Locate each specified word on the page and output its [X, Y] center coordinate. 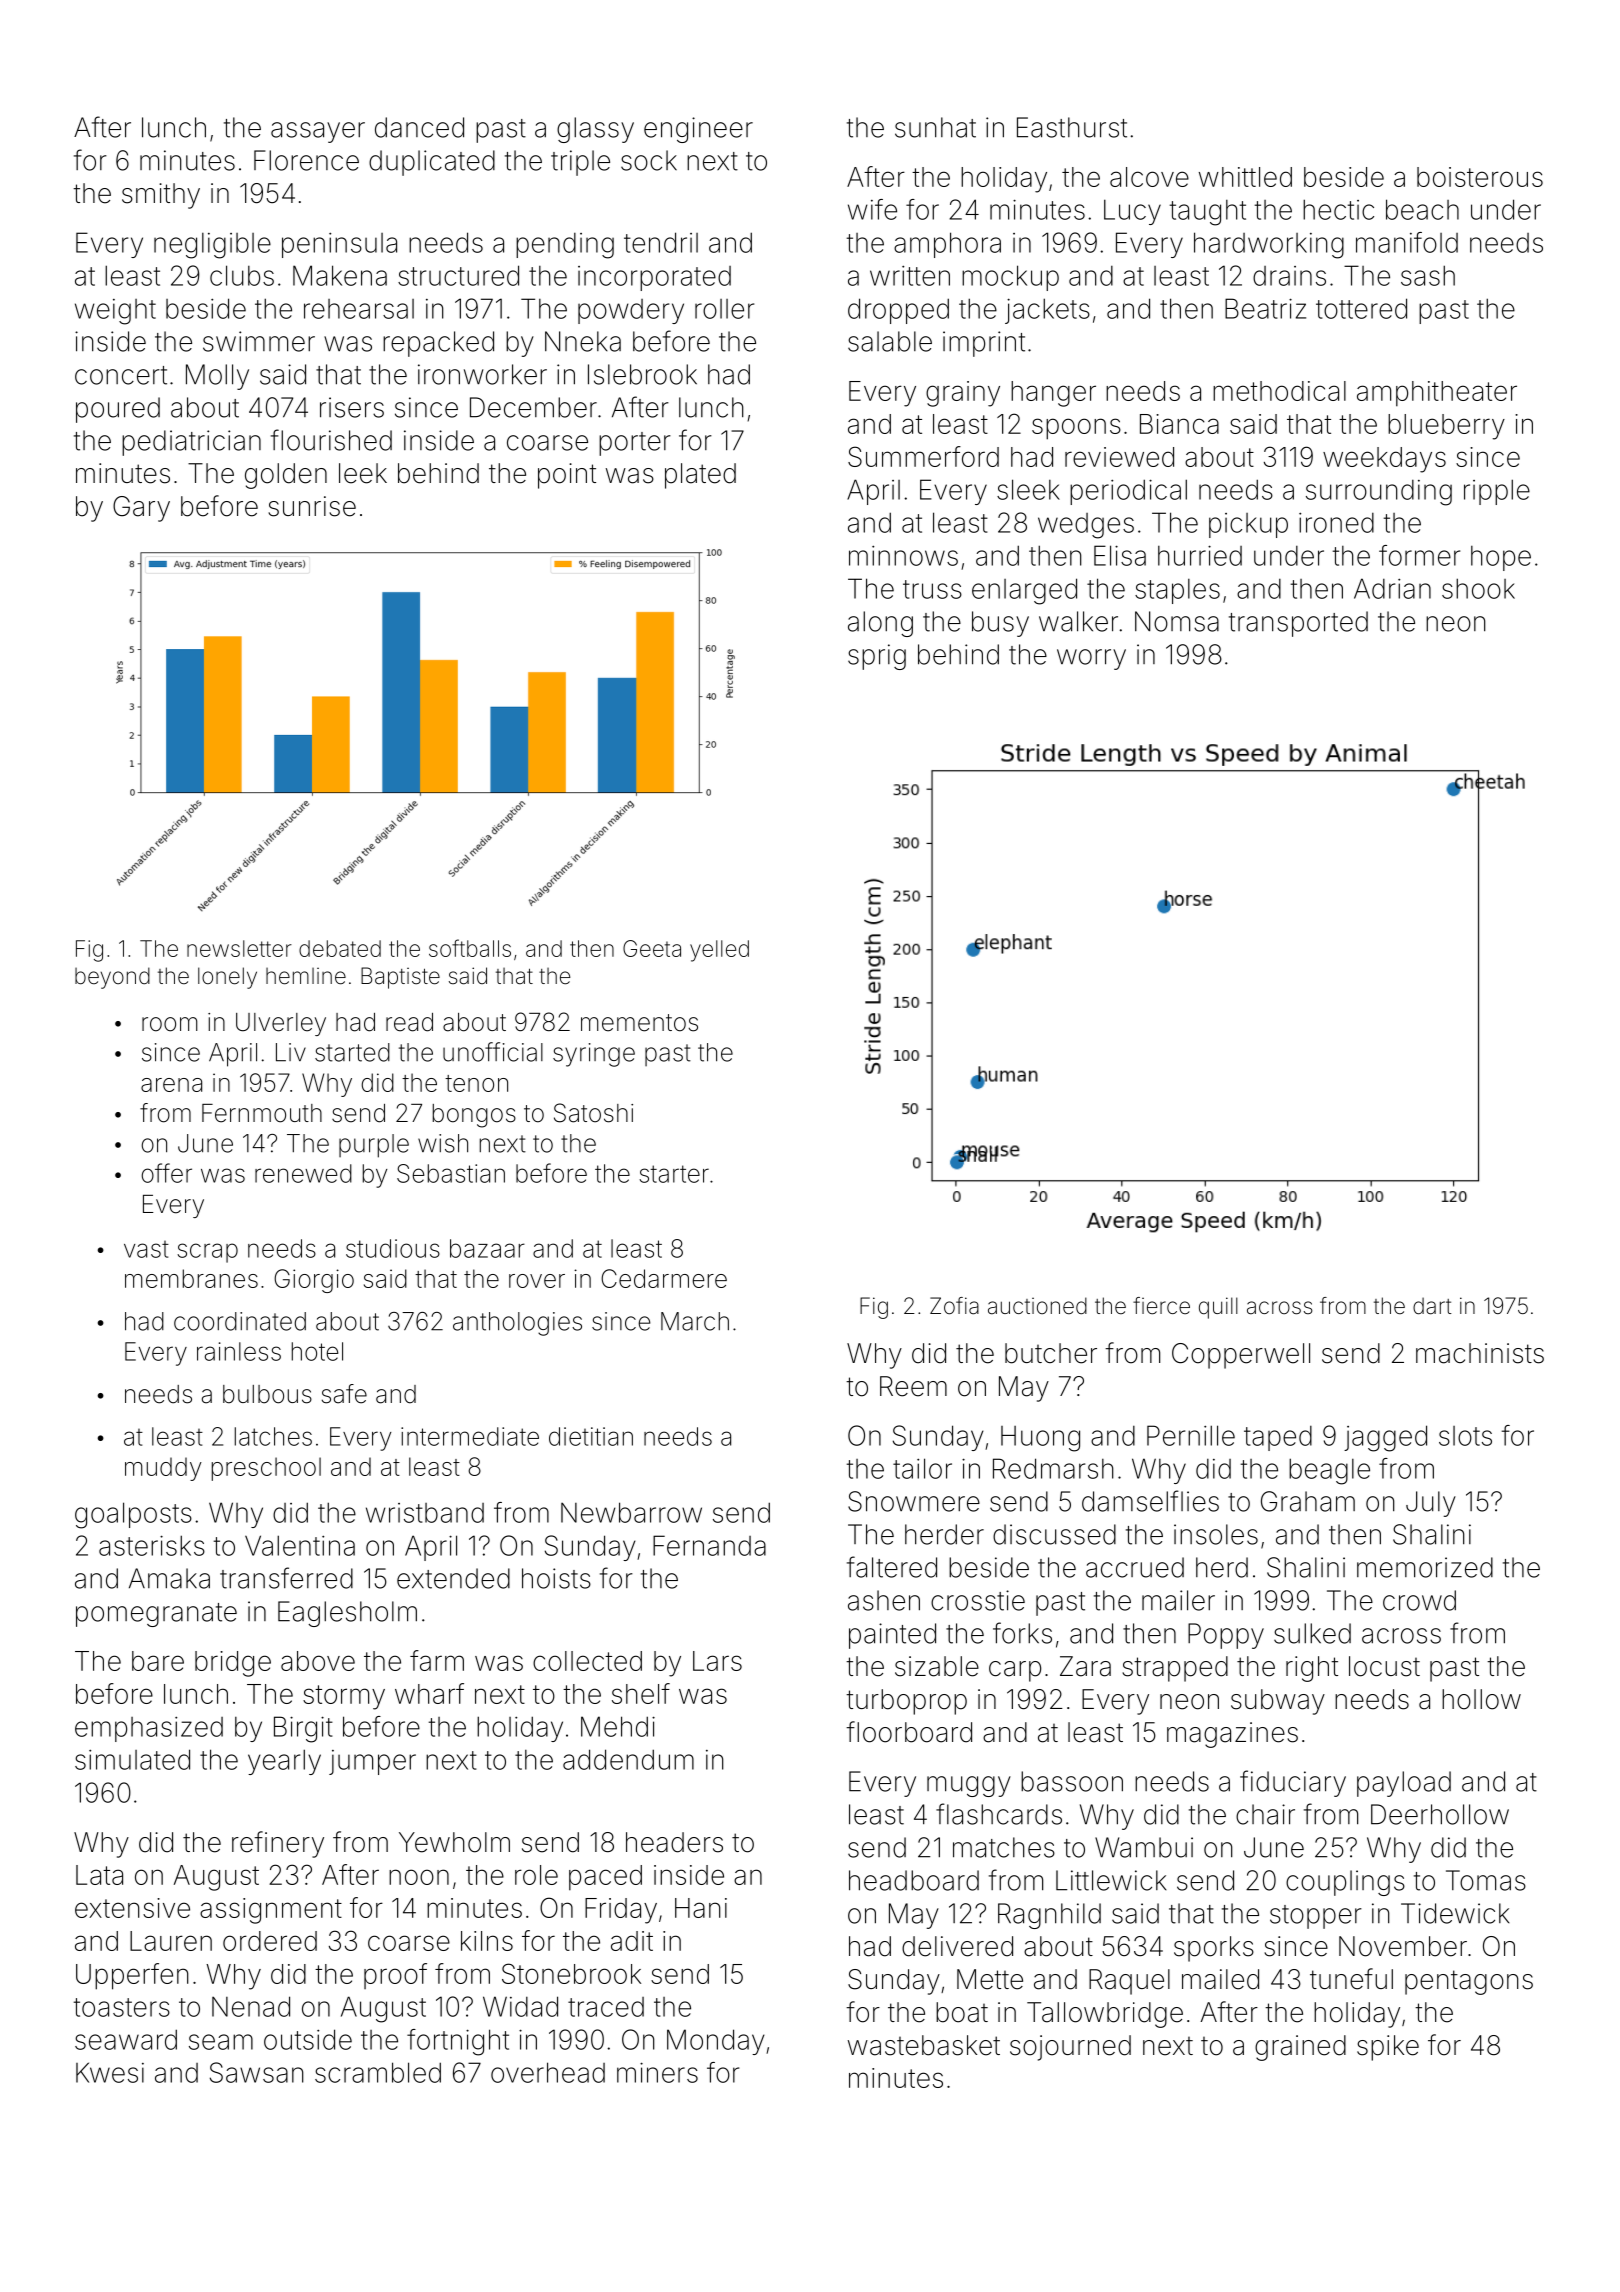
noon [419, 1877]
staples [1177, 591]
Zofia [954, 1306]
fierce [1161, 1306]
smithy [161, 196]
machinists [1480, 1353]
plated [700, 476]
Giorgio [314, 1281]
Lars [717, 1661]
